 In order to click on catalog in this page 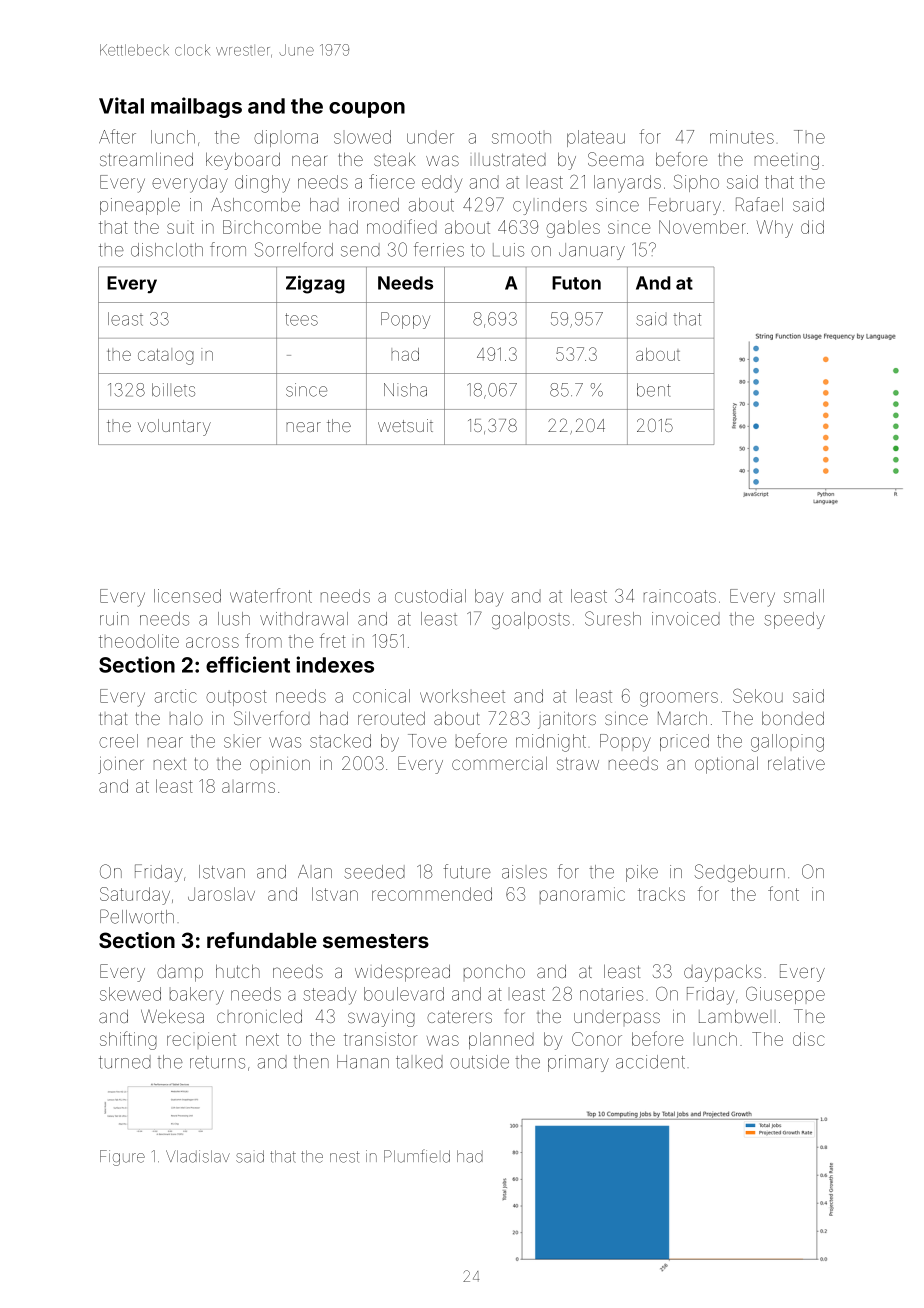, I will do `click(166, 356)`.
